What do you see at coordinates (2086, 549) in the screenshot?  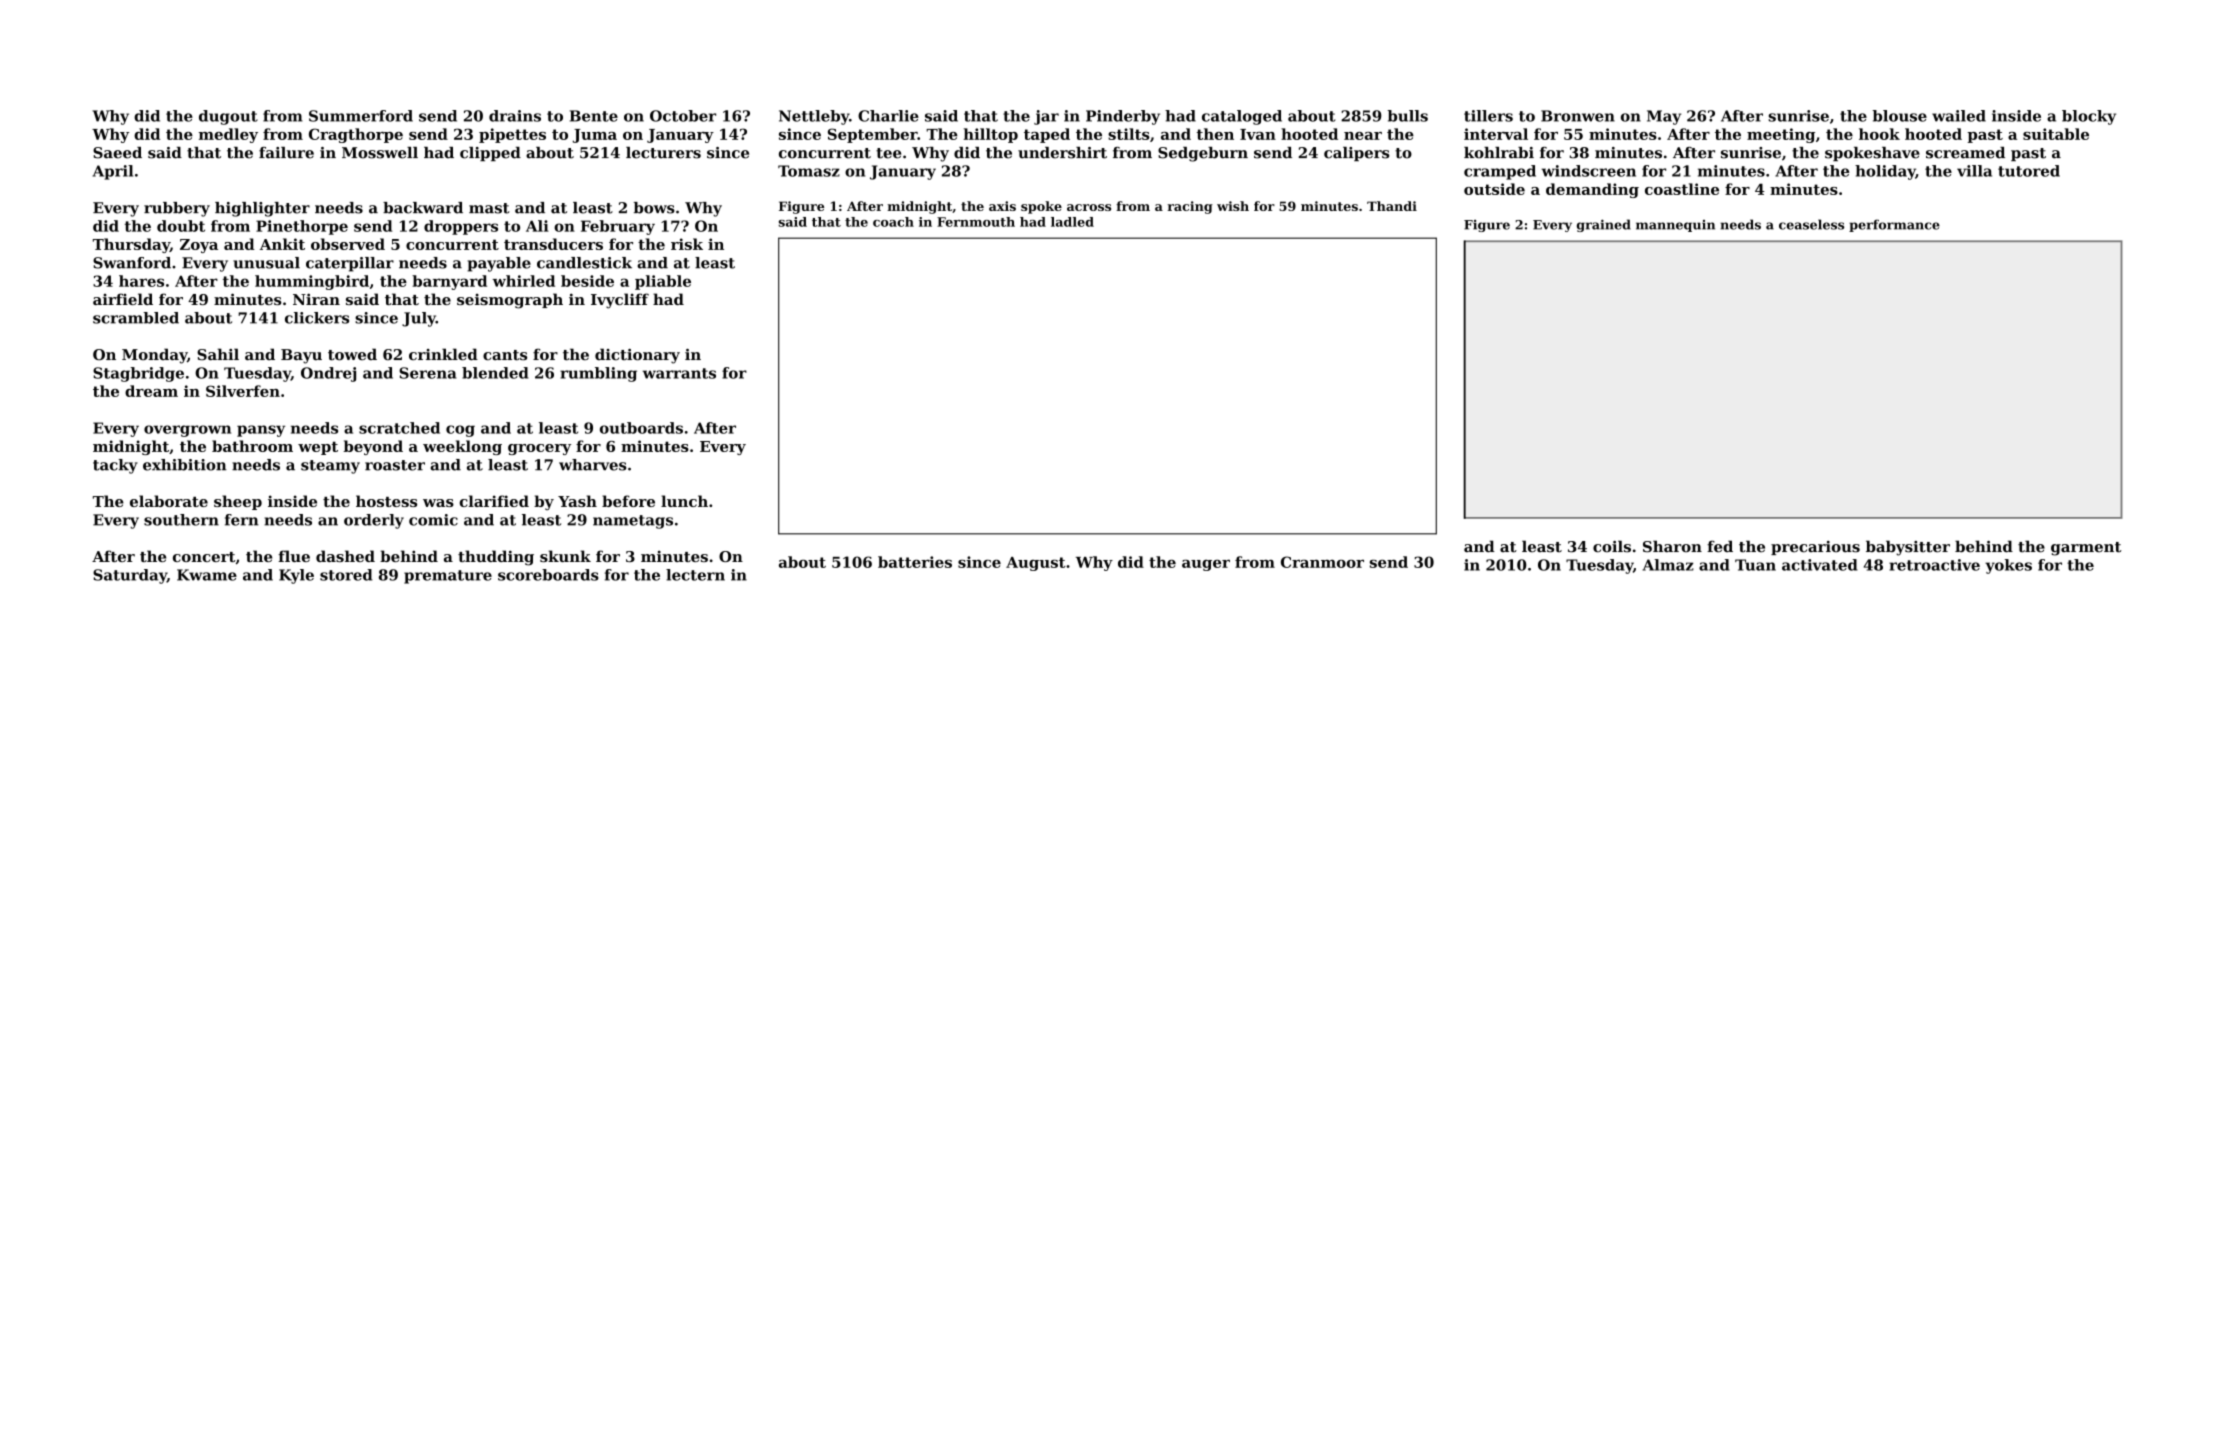 I see `garment` at bounding box center [2086, 549].
